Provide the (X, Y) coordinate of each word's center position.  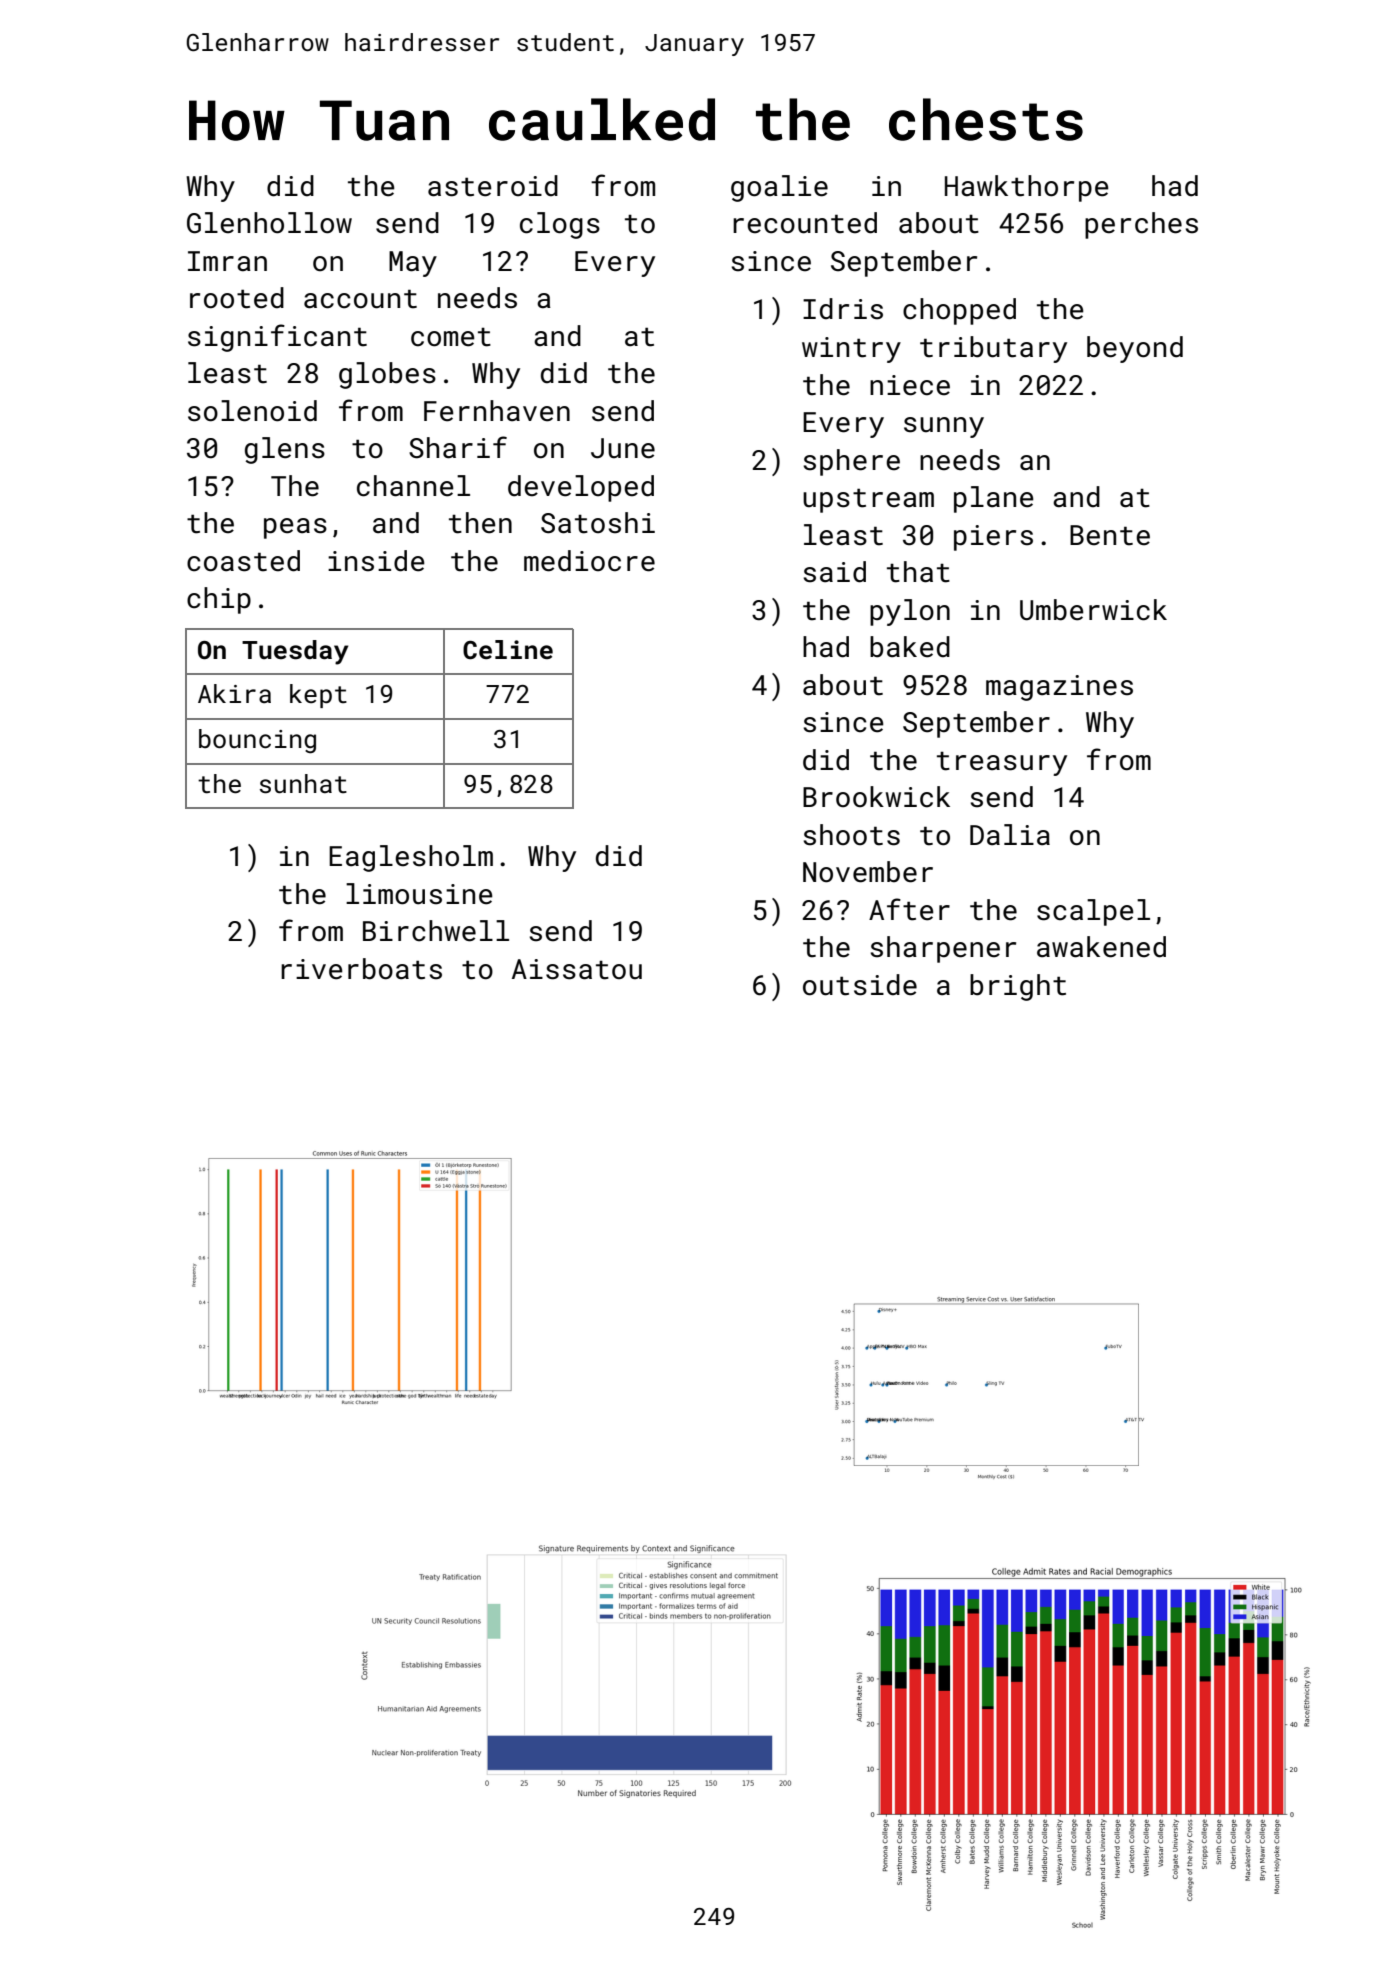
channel (413, 486)
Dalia (1010, 835)
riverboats (361, 969)
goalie (779, 188)
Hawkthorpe (1027, 188)
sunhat (303, 784)
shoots (852, 835)
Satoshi (598, 523)
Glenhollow (269, 223)
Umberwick (1093, 610)
